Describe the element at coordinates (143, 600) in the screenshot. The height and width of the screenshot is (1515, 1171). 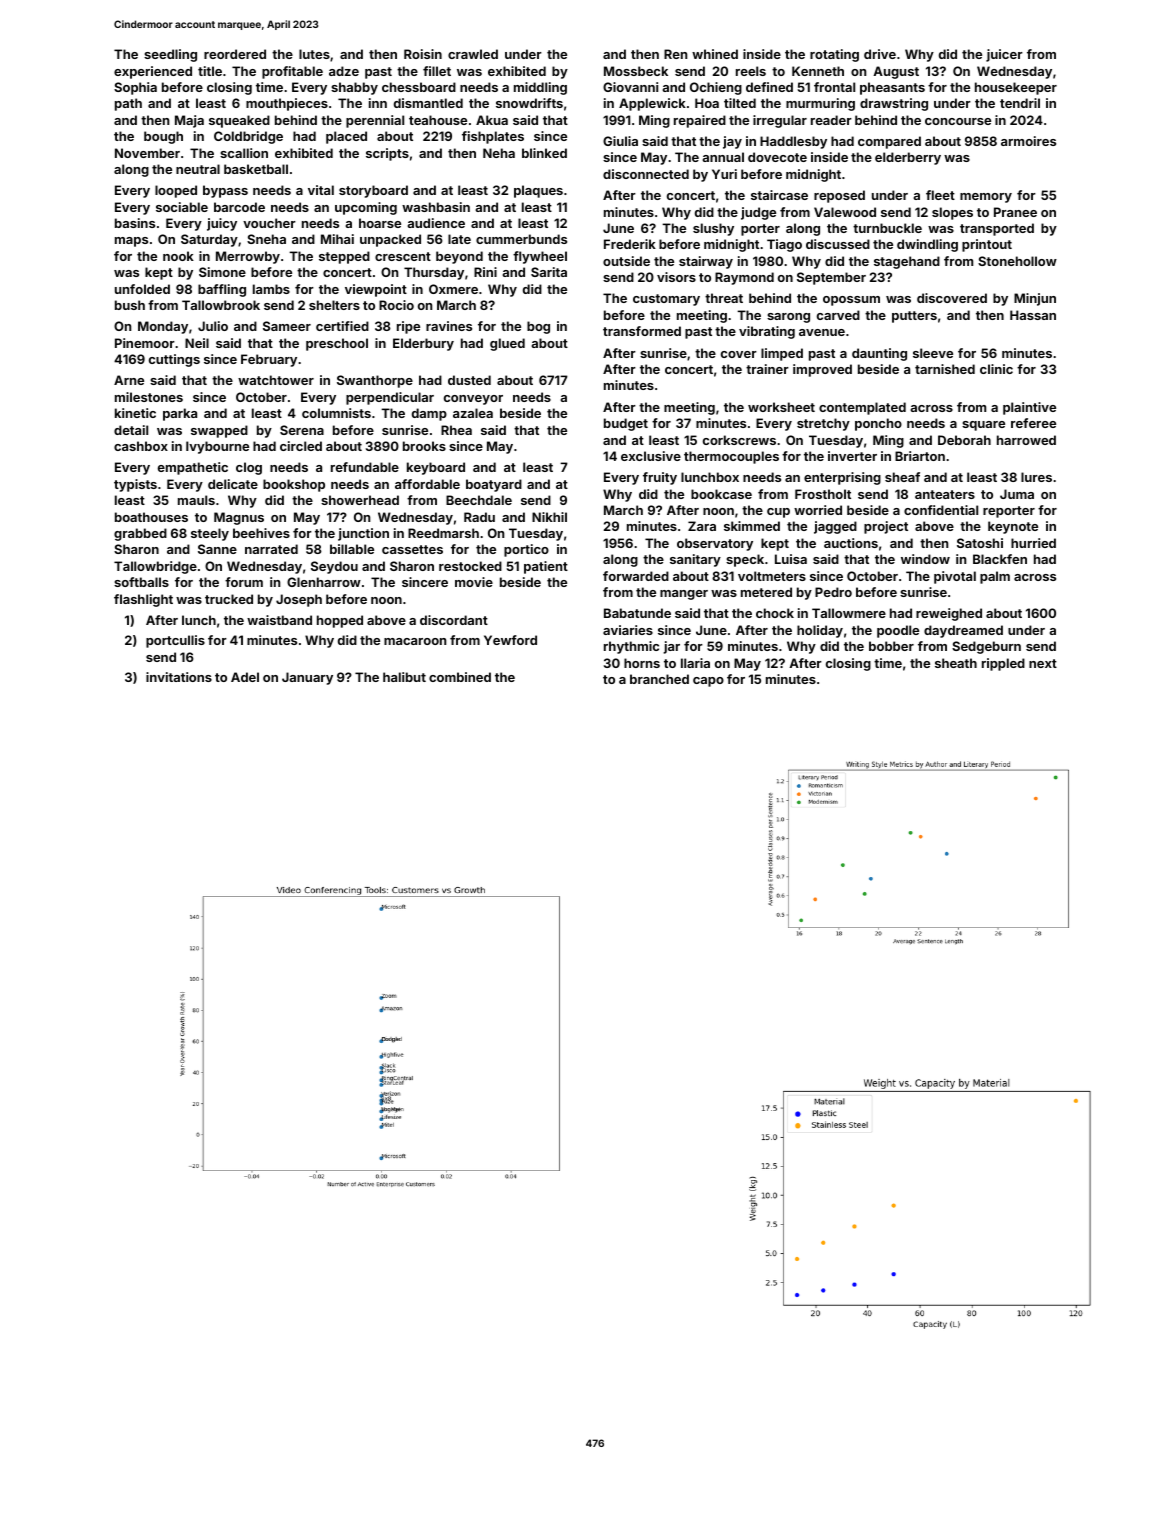
I see `flashlight` at that location.
